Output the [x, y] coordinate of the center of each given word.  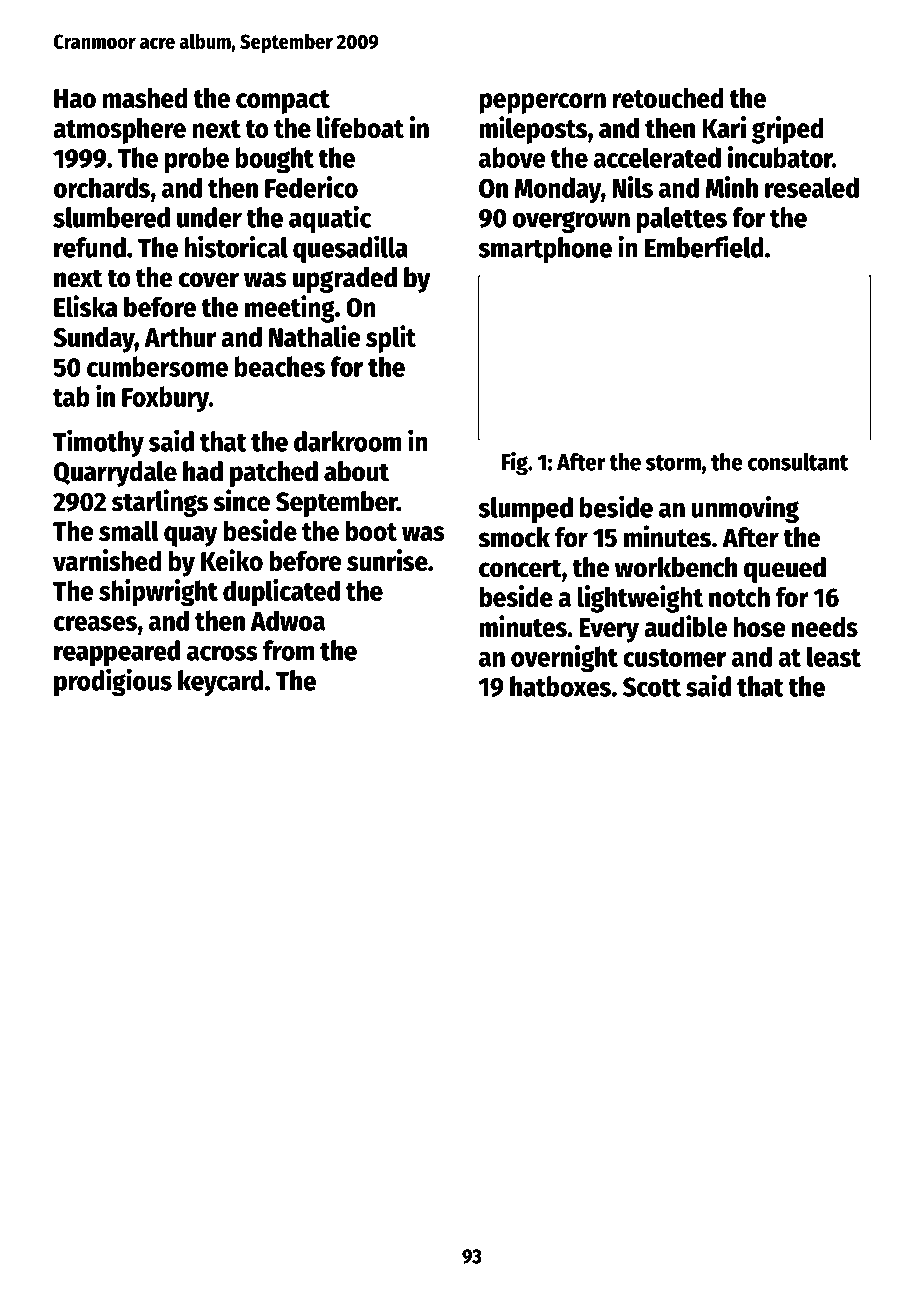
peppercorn [542, 103]
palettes [682, 220]
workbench [676, 567]
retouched [668, 97]
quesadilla [350, 249]
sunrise [387, 560]
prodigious [113, 682]
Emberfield [704, 246]
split [391, 339]
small [129, 530]
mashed [145, 97]
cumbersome [157, 366]
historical [236, 246]
